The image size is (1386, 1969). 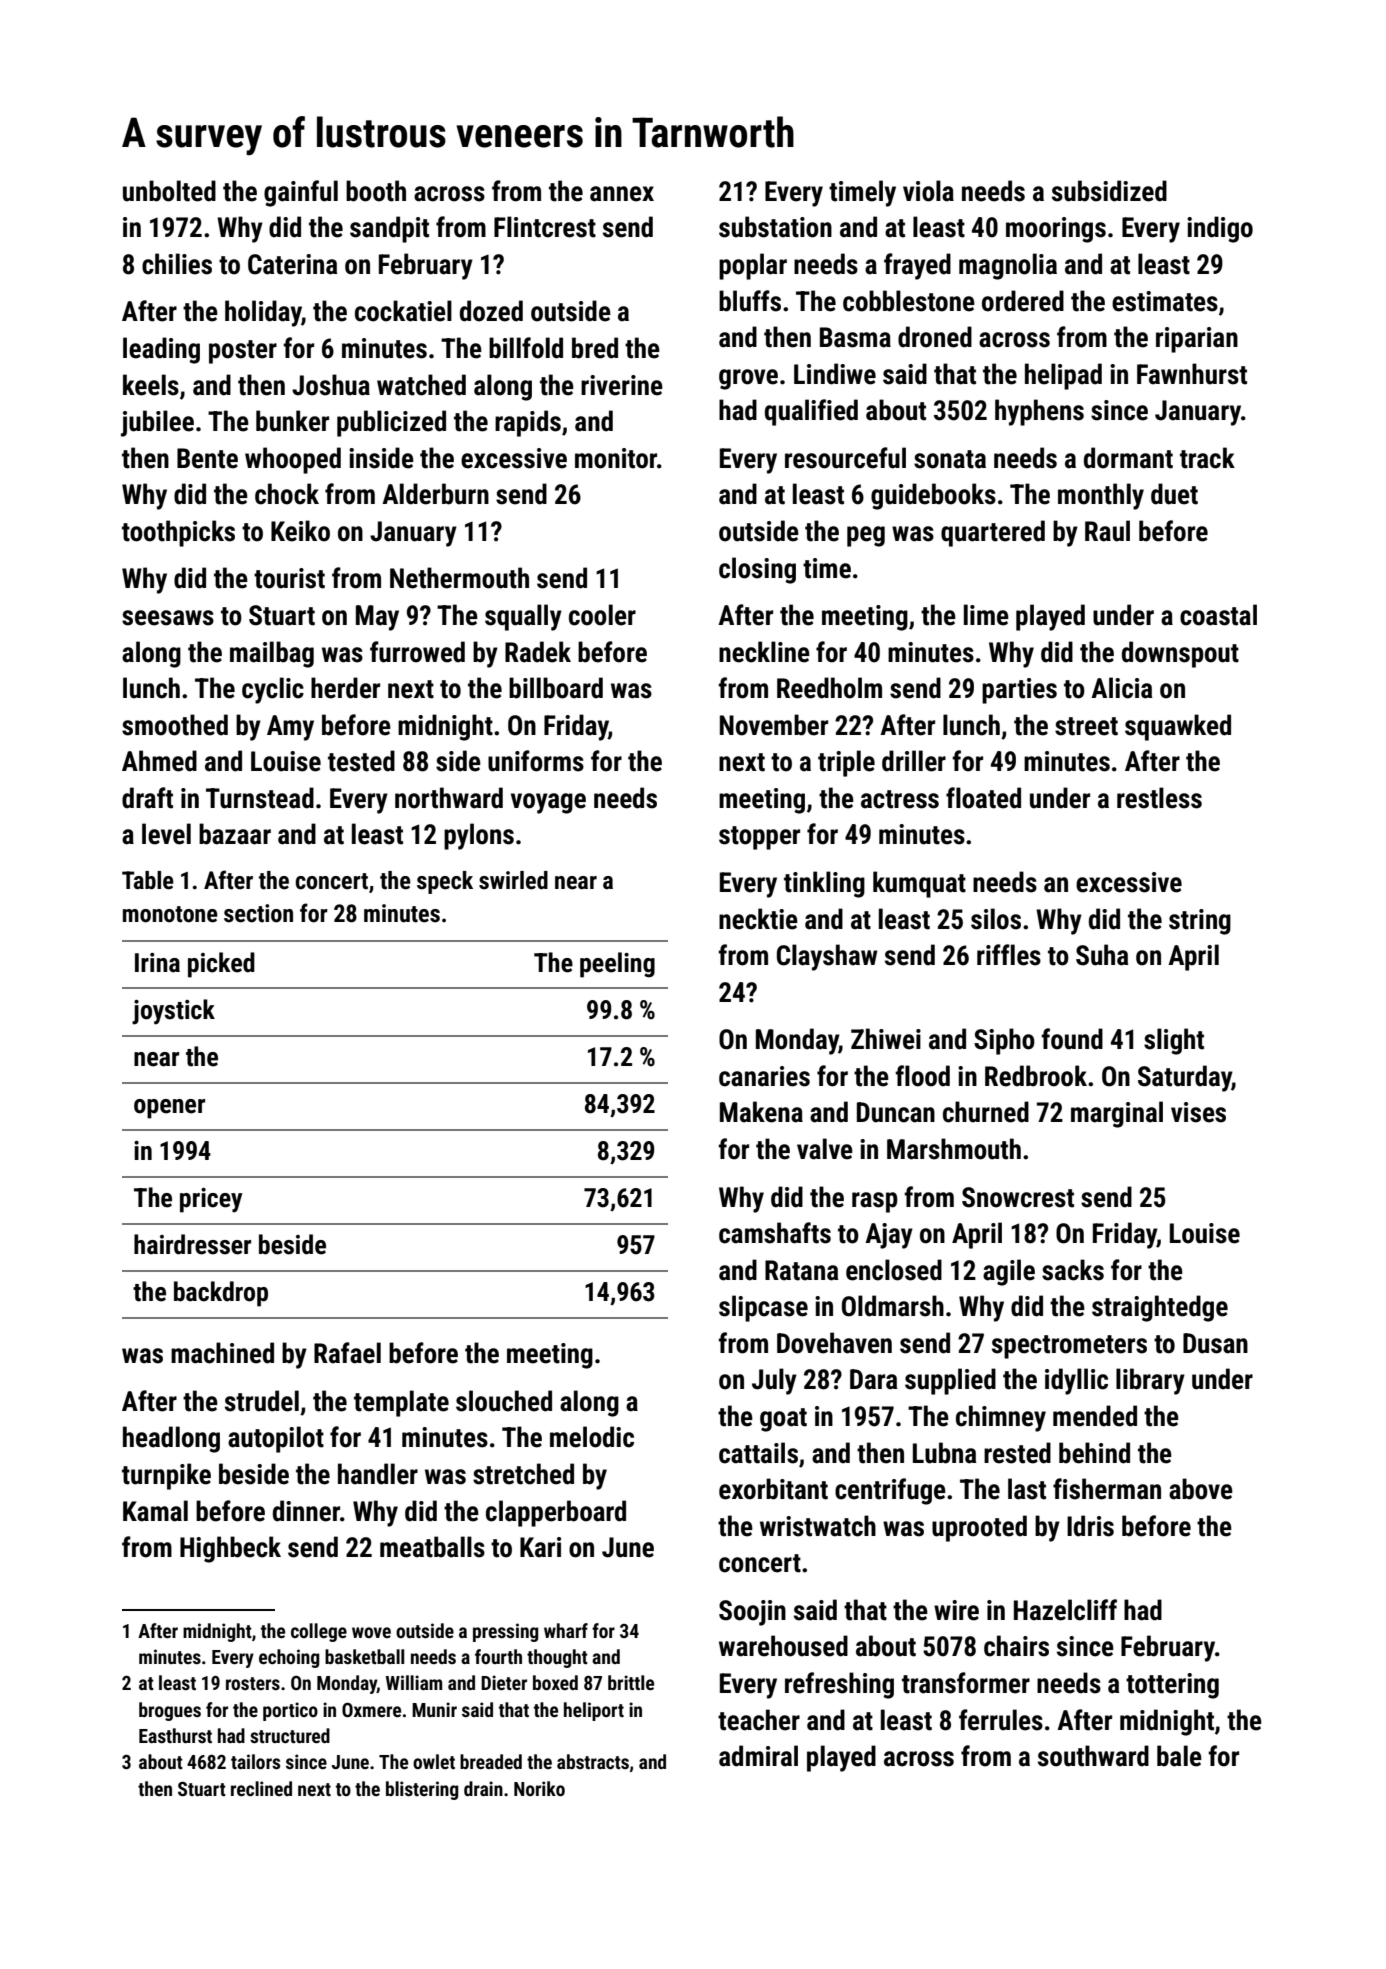 What do you see at coordinates (773, 1489) in the page?
I see `exorbitant` at bounding box center [773, 1489].
